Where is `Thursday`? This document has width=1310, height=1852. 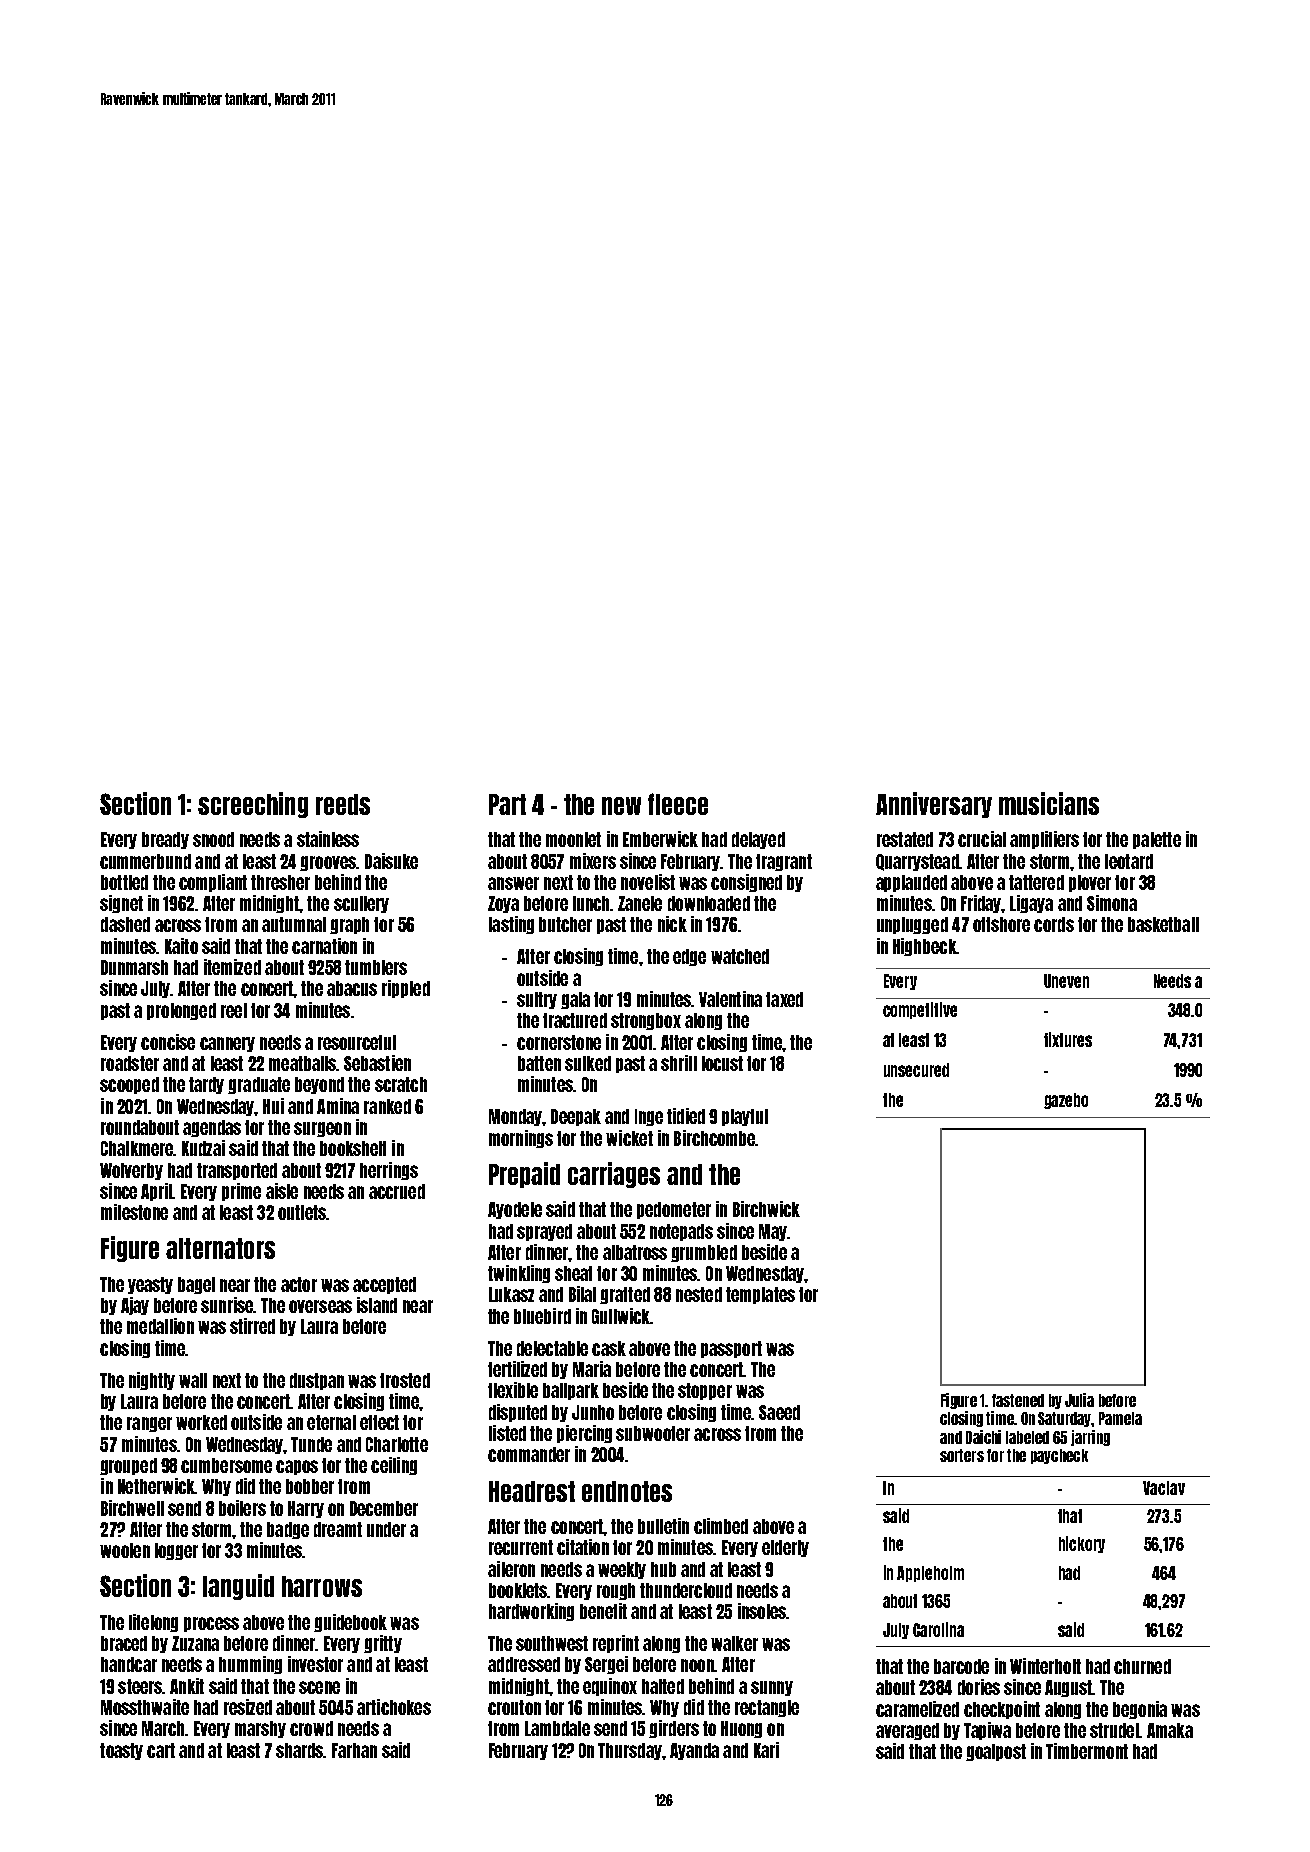
Thursday is located at coordinates (630, 1751).
